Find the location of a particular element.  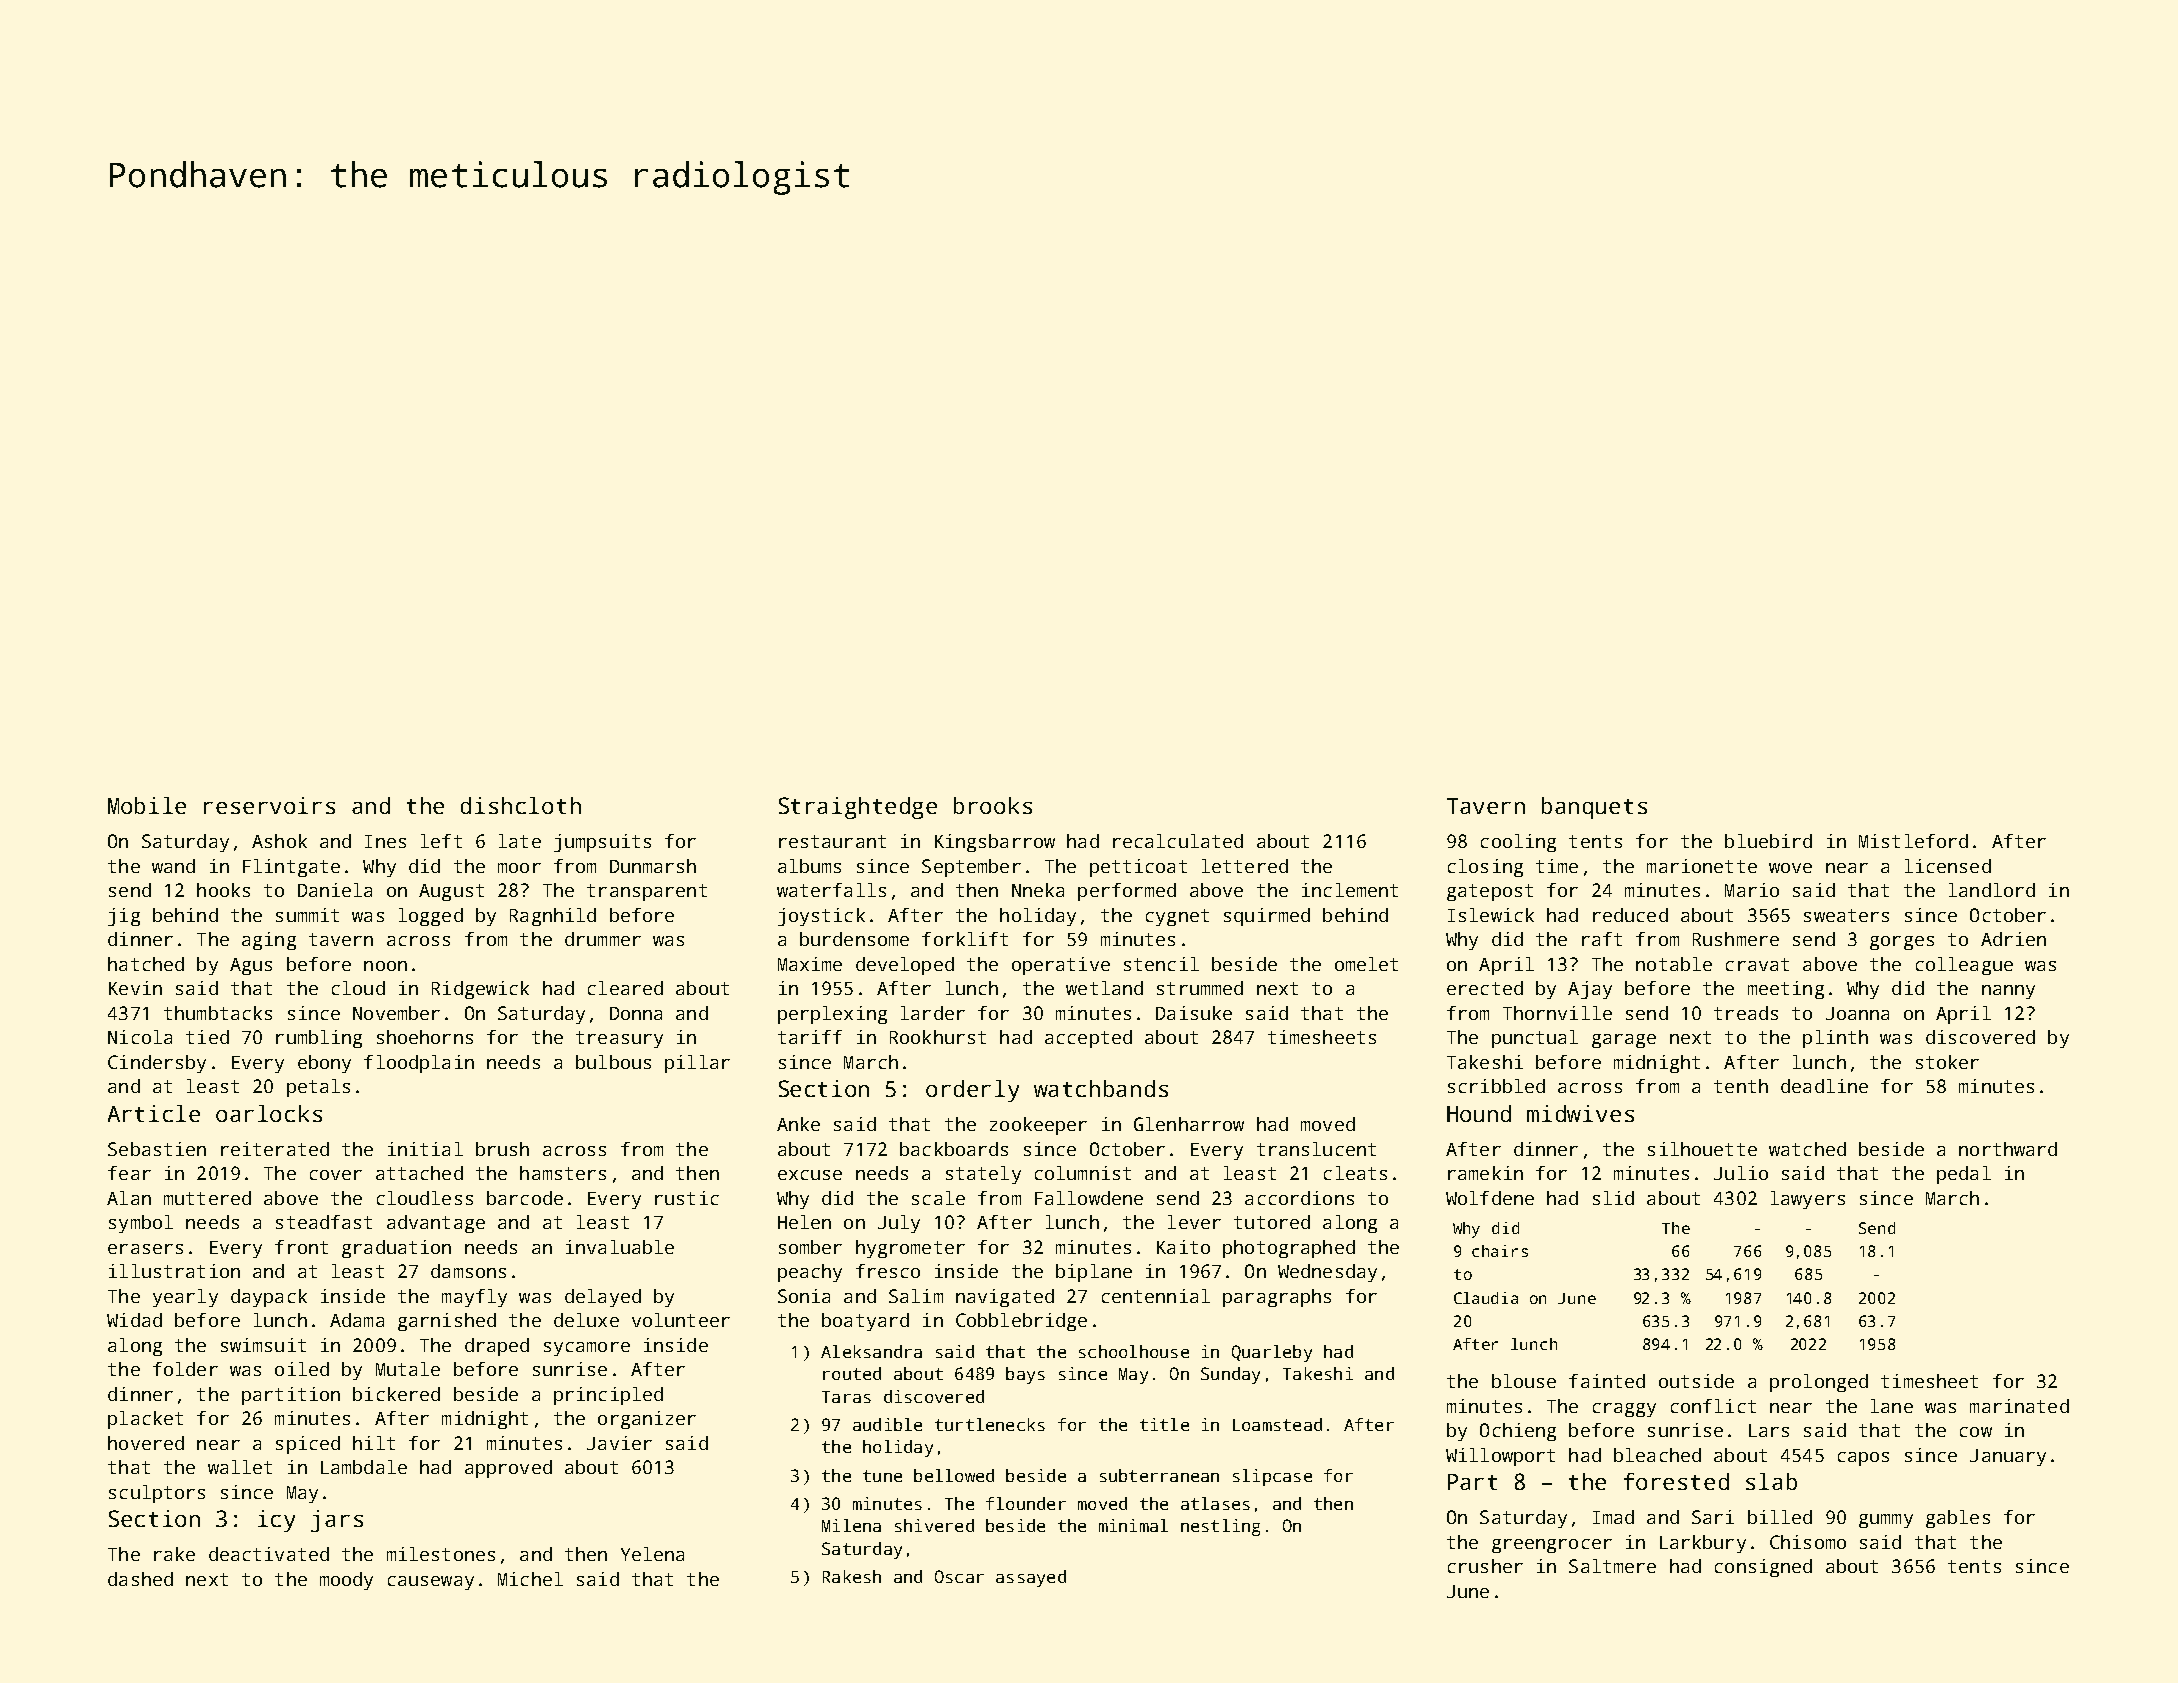

midwives is located at coordinates (1580, 1113).
